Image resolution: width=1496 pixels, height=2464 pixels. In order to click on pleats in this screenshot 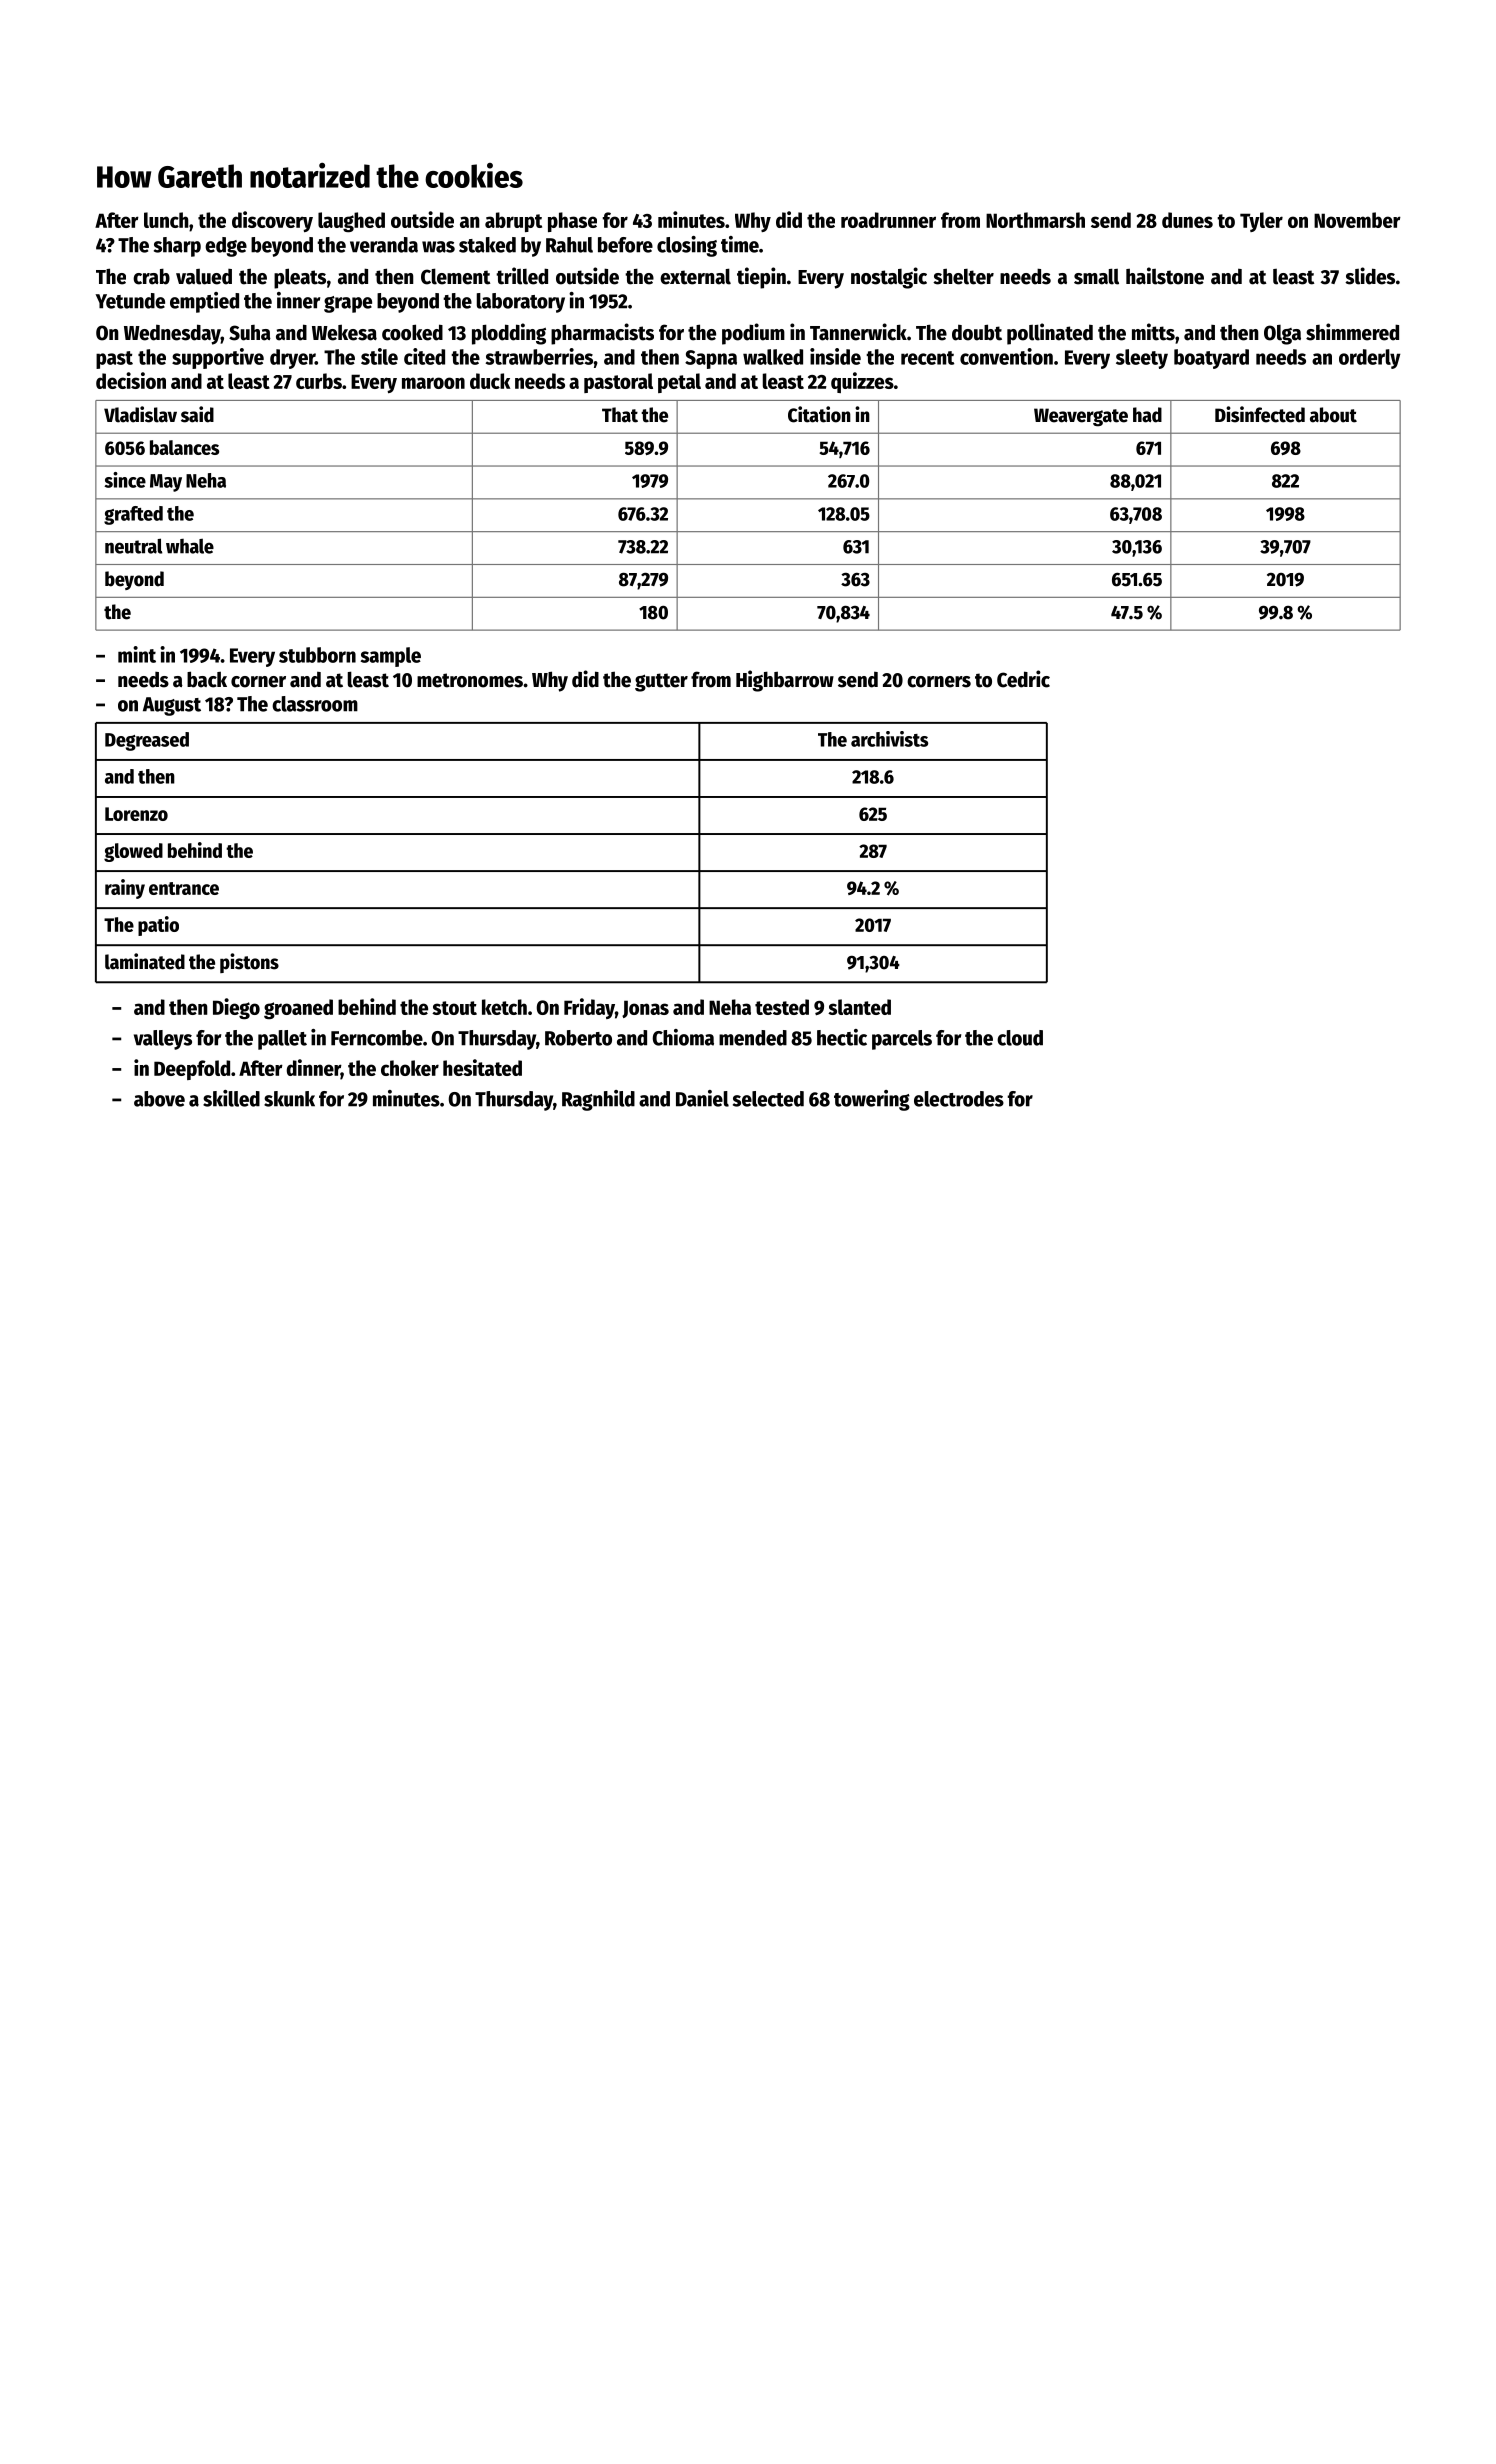, I will do `click(300, 278)`.
